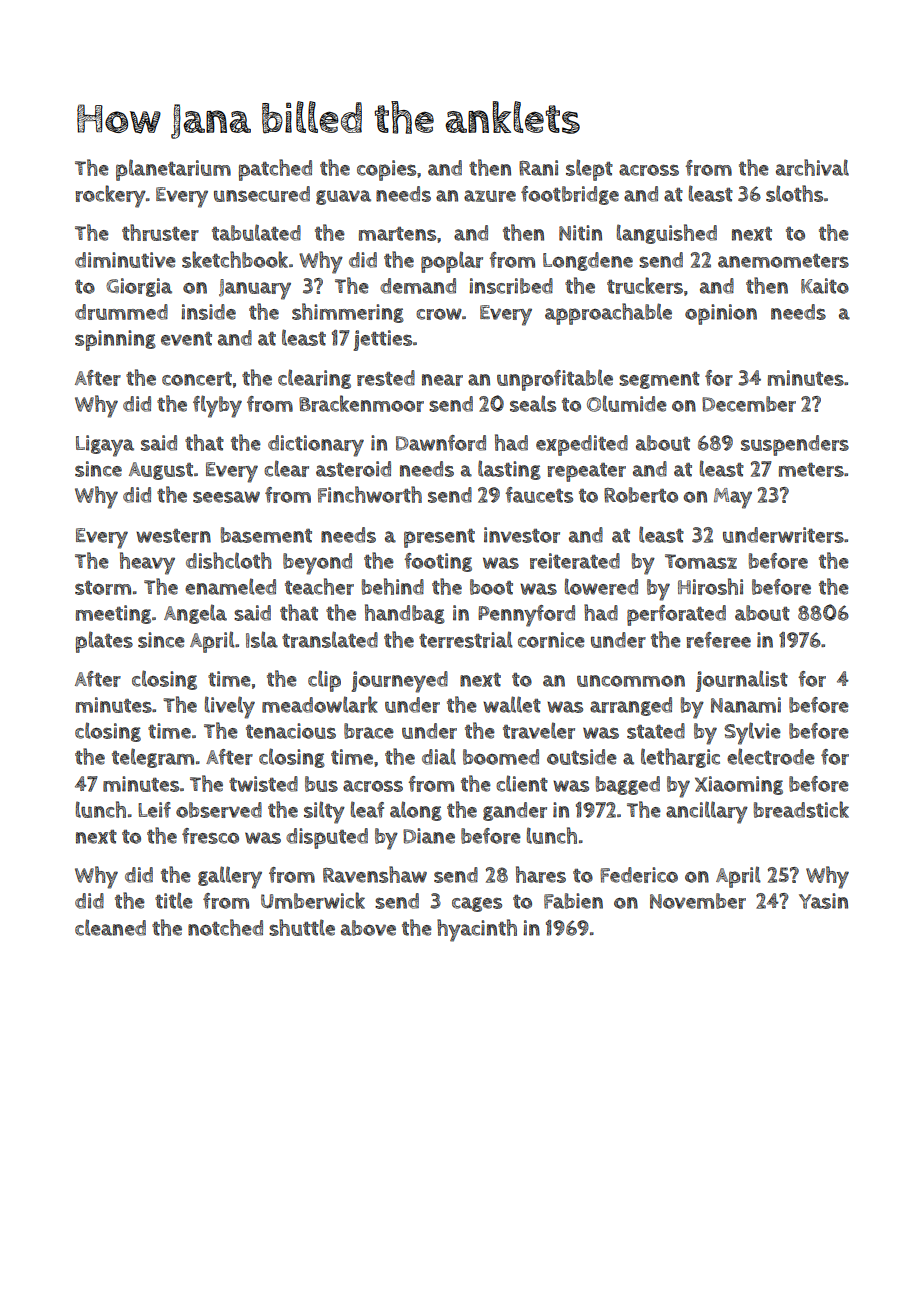 This image has height=1311, width=924. I want to click on copies, so click(386, 170).
